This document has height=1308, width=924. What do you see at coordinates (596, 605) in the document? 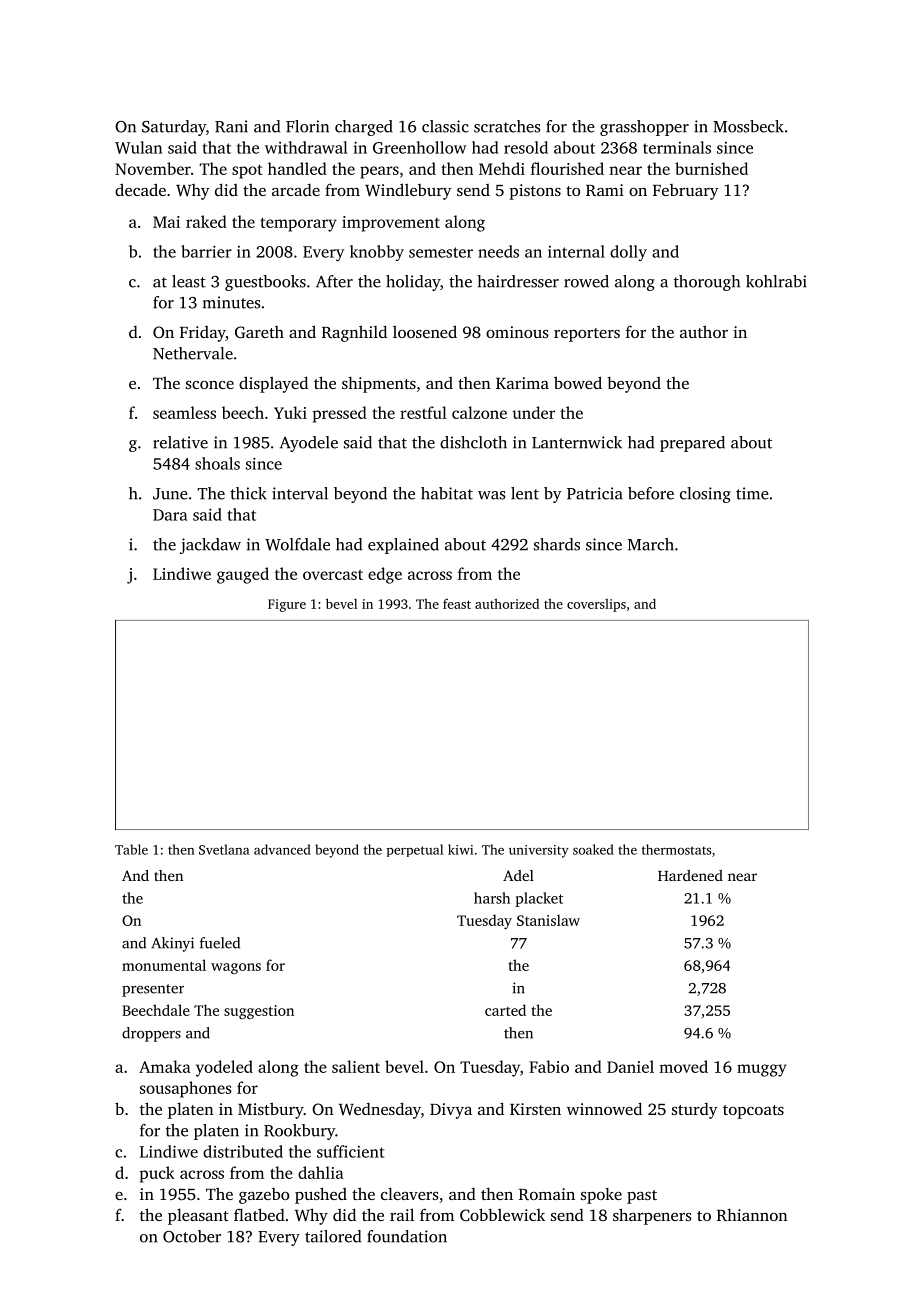
I see `coverslips` at bounding box center [596, 605].
